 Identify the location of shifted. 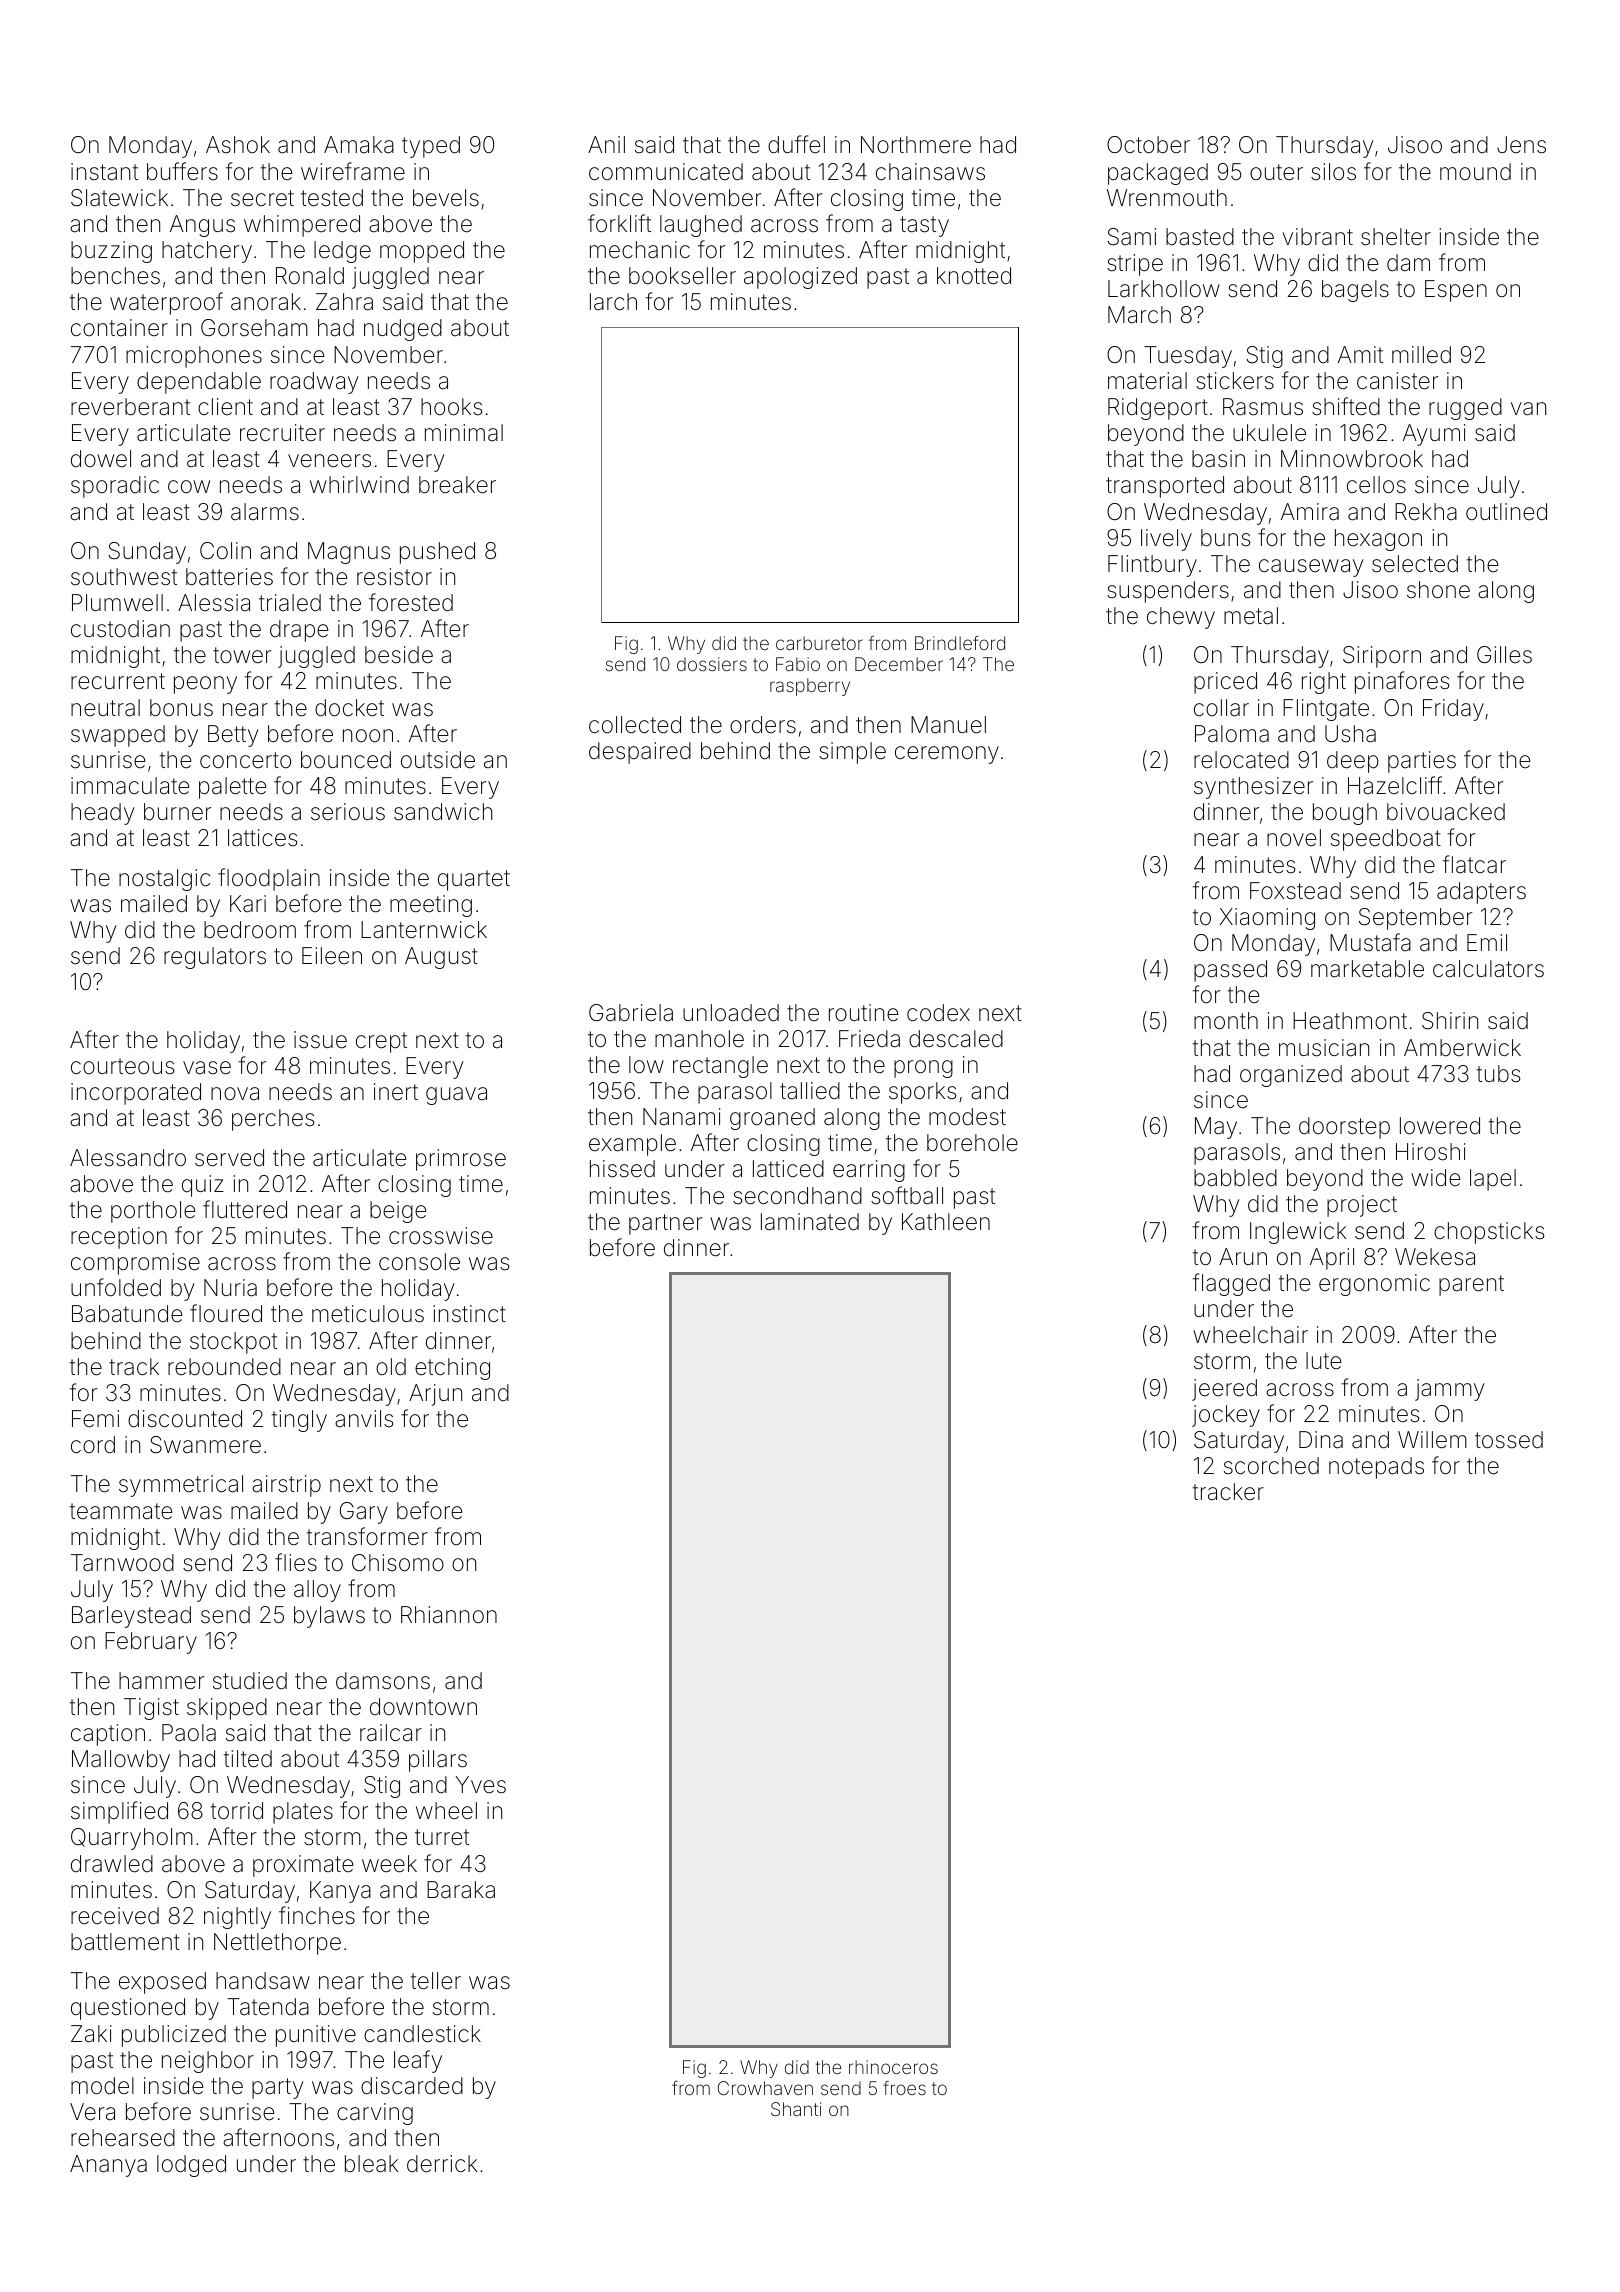
(1346, 406).
